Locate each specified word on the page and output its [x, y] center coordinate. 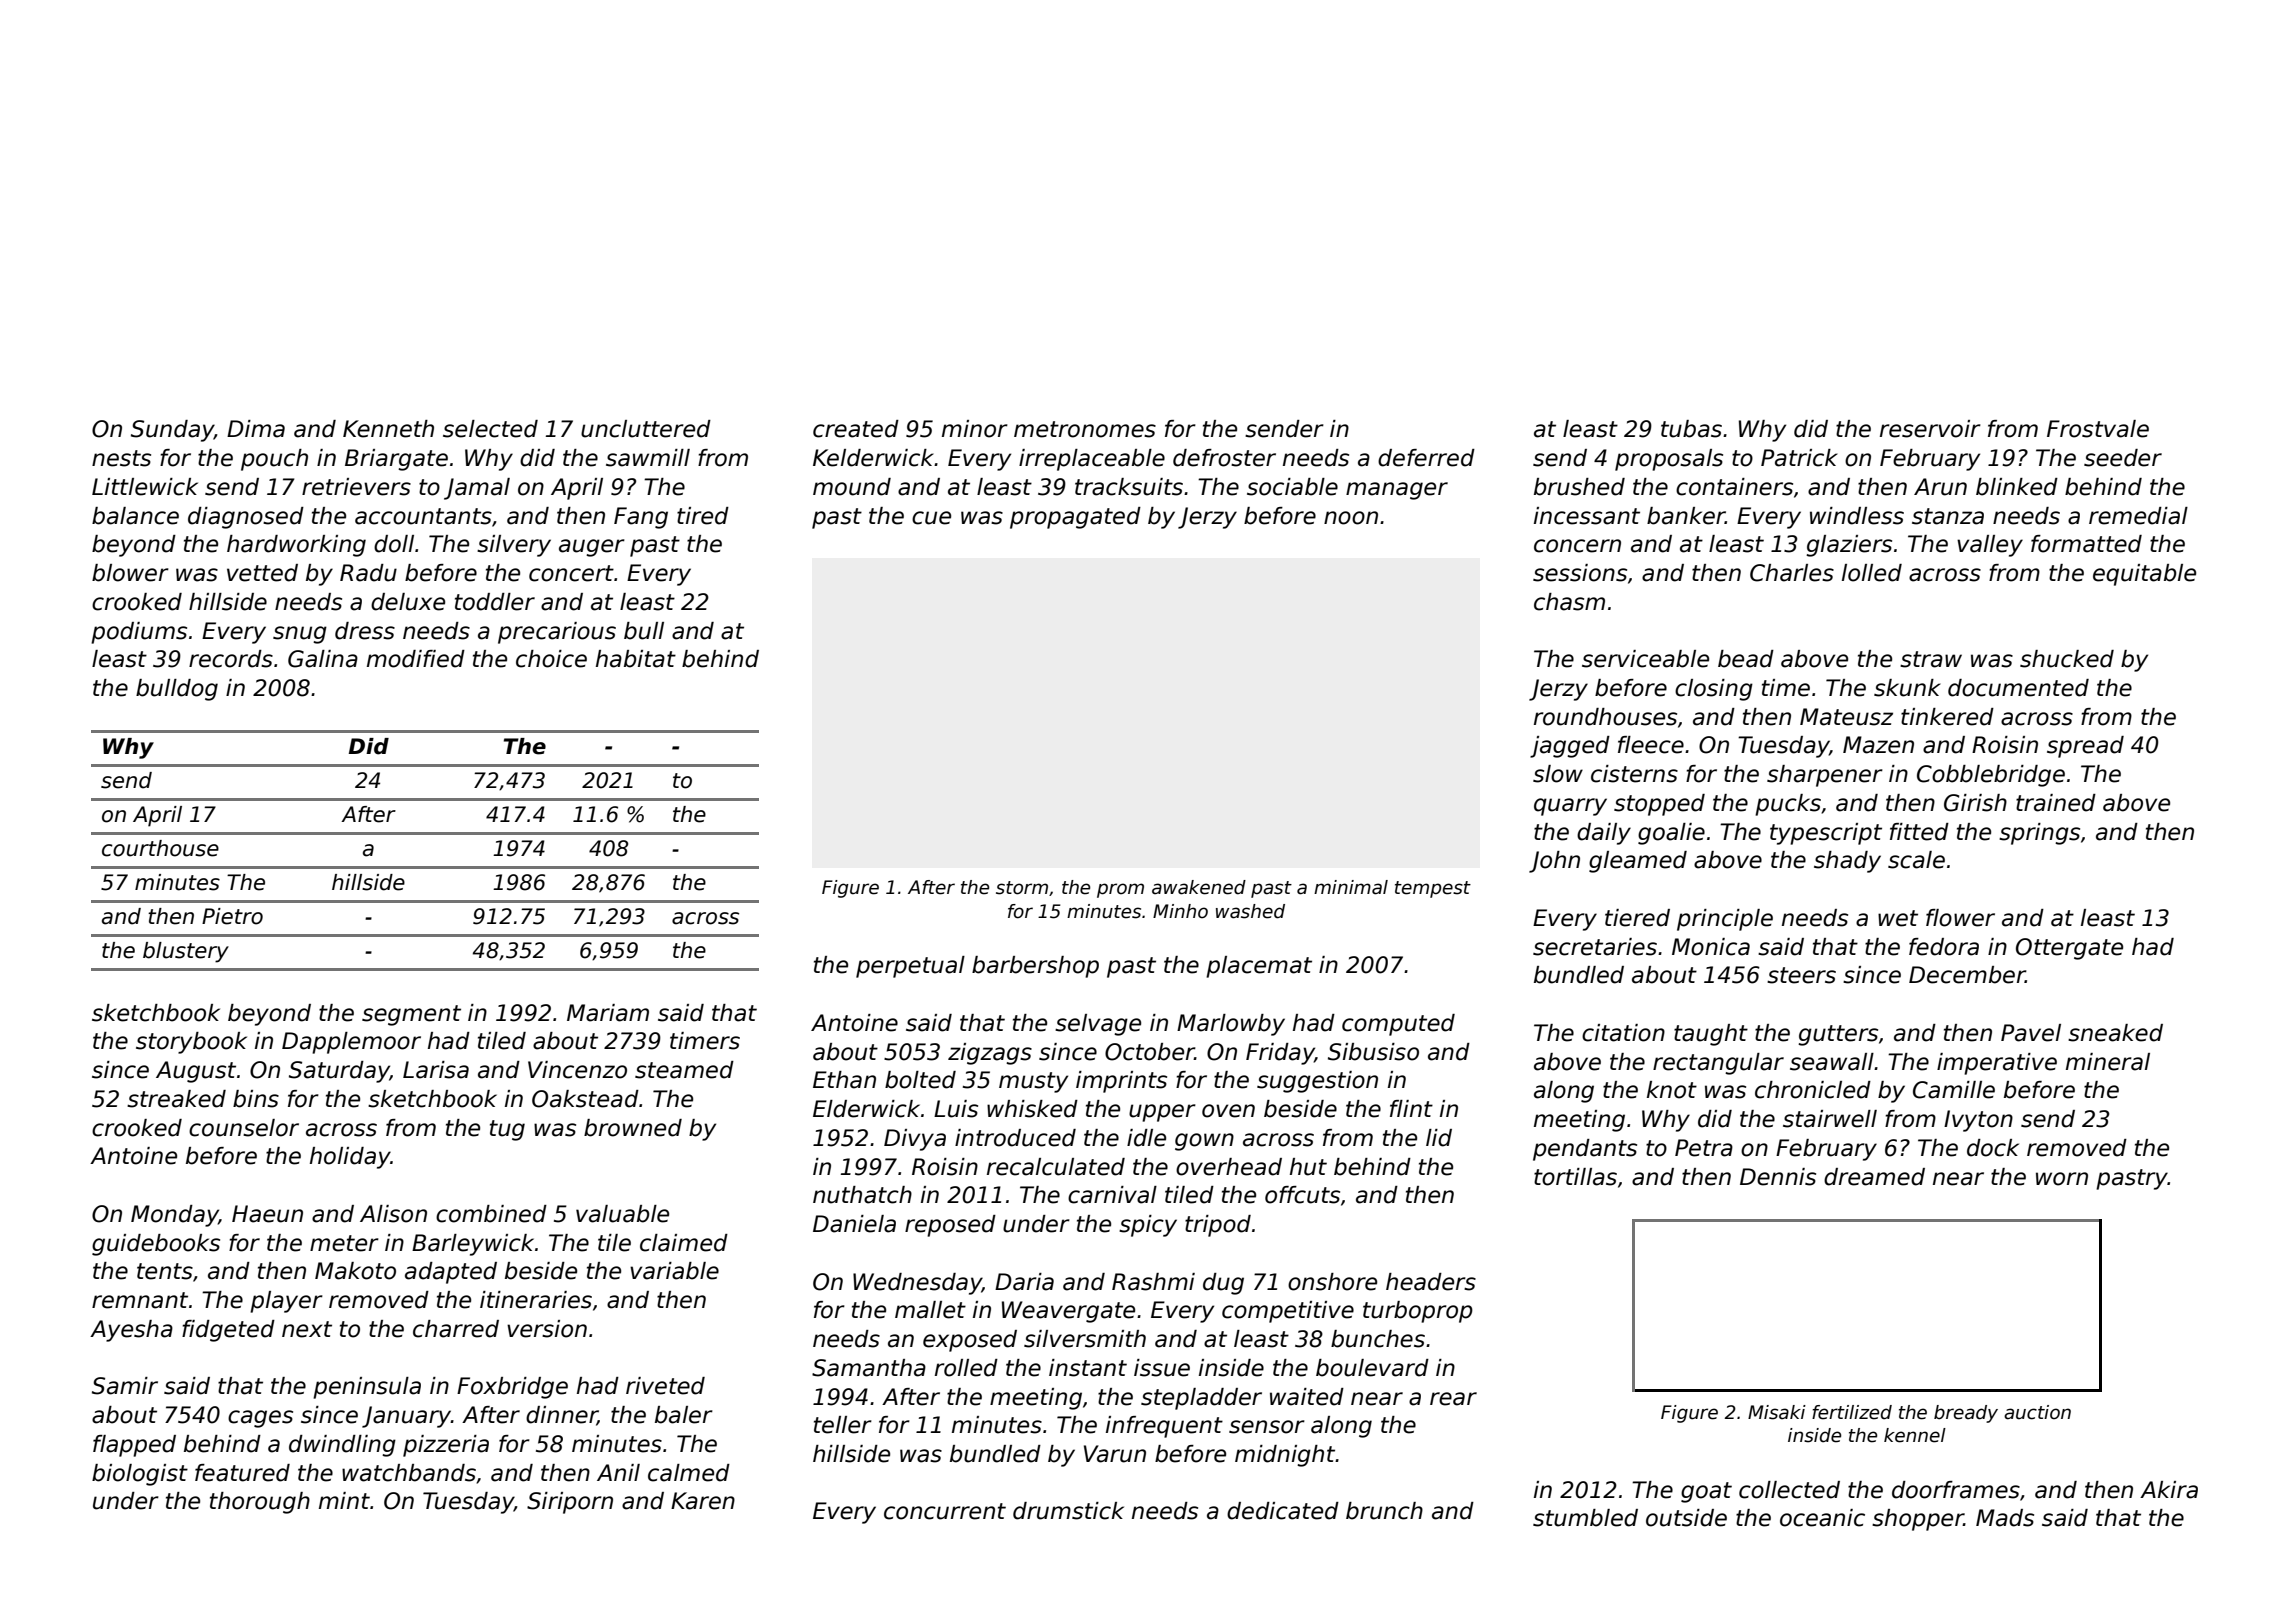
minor [975, 429]
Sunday [172, 431]
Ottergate [2069, 949]
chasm [1569, 602]
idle [1146, 1138]
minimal [1351, 887]
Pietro [232, 916]
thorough [260, 1503]
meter [344, 1243]
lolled [1872, 573]
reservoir [1930, 429]
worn [2062, 1179]
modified [416, 659]
